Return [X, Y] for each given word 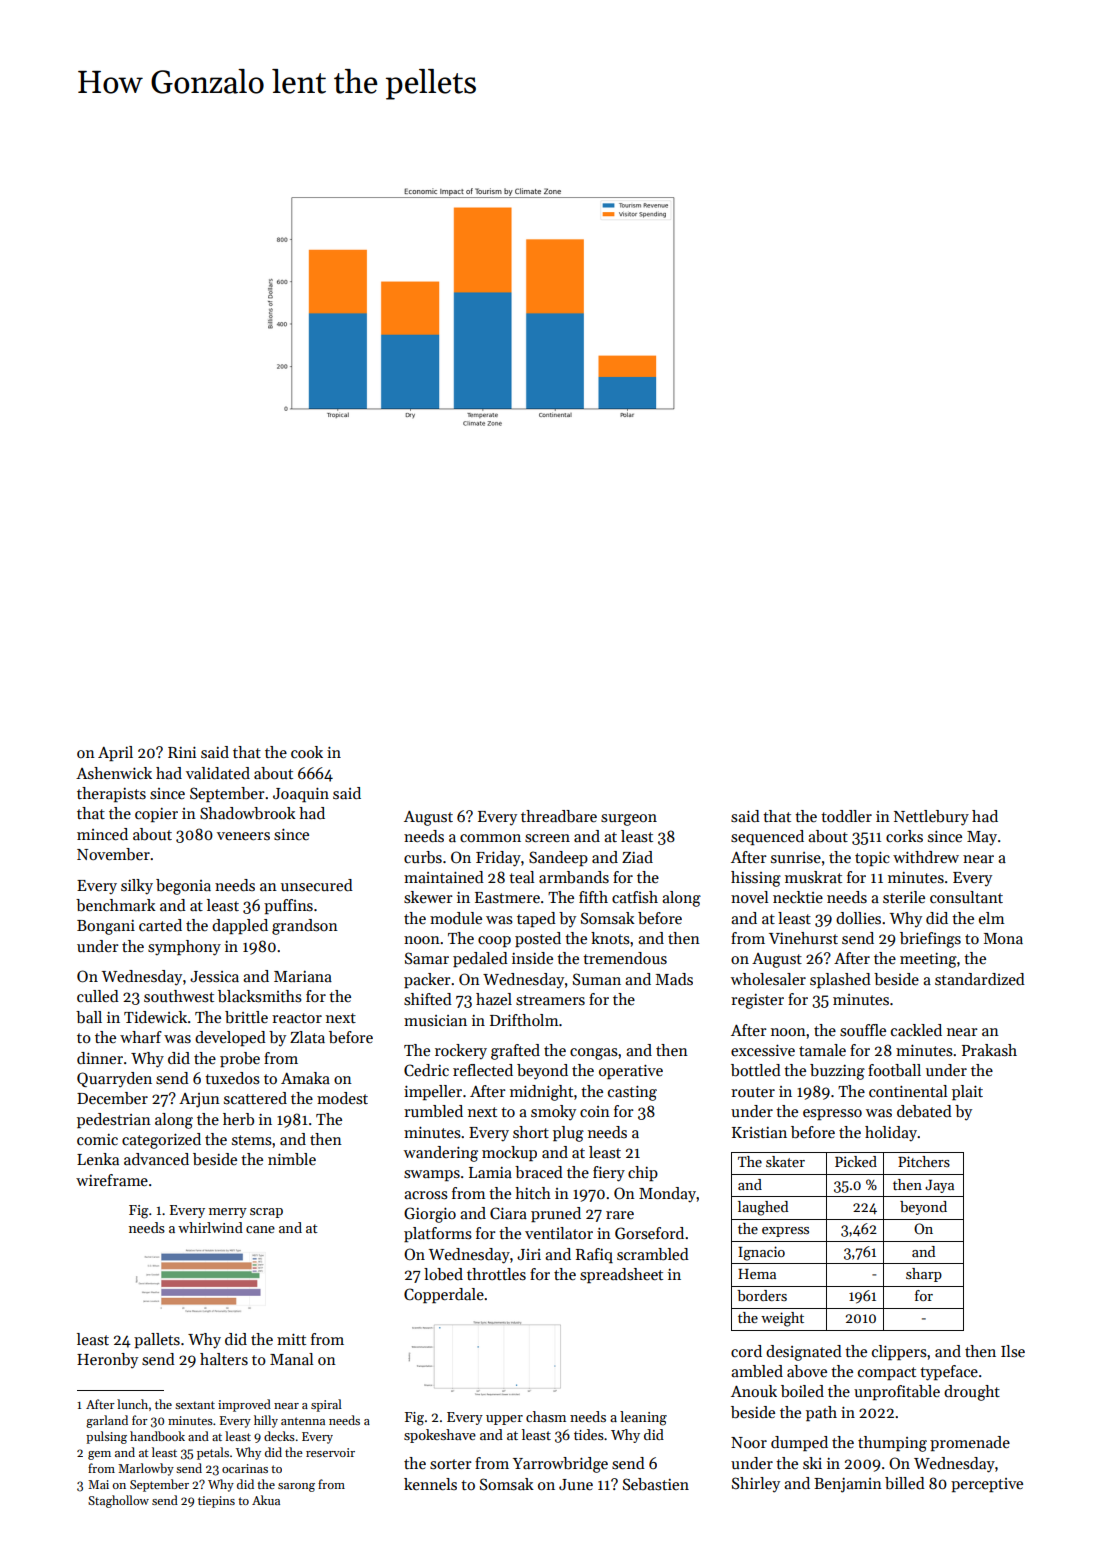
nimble [292, 1159]
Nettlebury [931, 818]
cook [307, 752]
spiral [326, 1405]
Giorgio [430, 1215]
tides [589, 1434]
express [785, 1232]
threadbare [559, 816]
